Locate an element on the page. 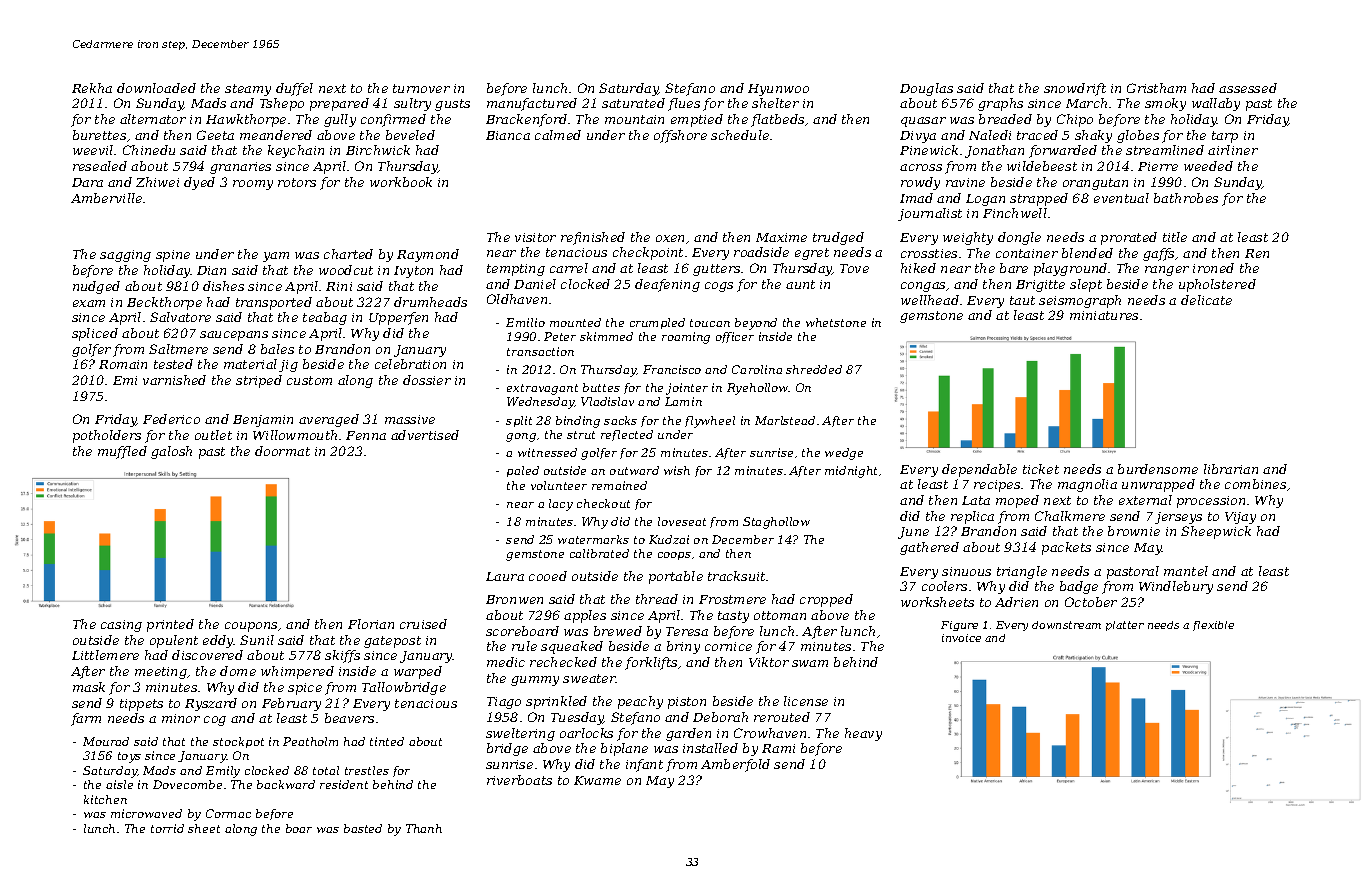 Image resolution: width=1372 pixels, height=887 pixels. emptied is located at coordinates (697, 120).
